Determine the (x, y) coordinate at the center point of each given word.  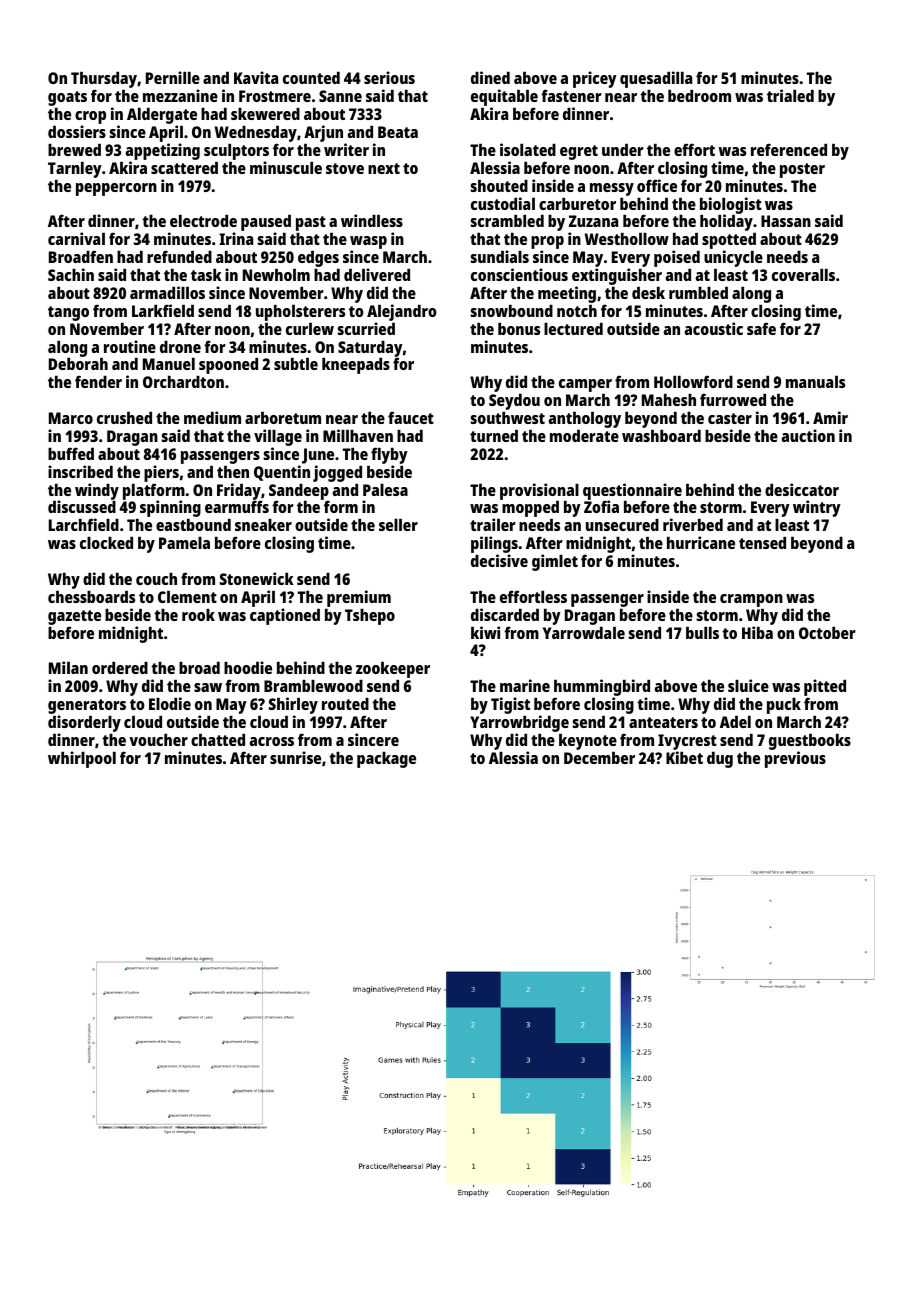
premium (359, 598)
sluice (748, 685)
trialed (790, 95)
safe (761, 328)
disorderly (84, 723)
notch (577, 311)
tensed (762, 543)
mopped (530, 509)
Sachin (71, 274)
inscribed (80, 471)
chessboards (91, 597)
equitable (504, 97)
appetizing (163, 151)
